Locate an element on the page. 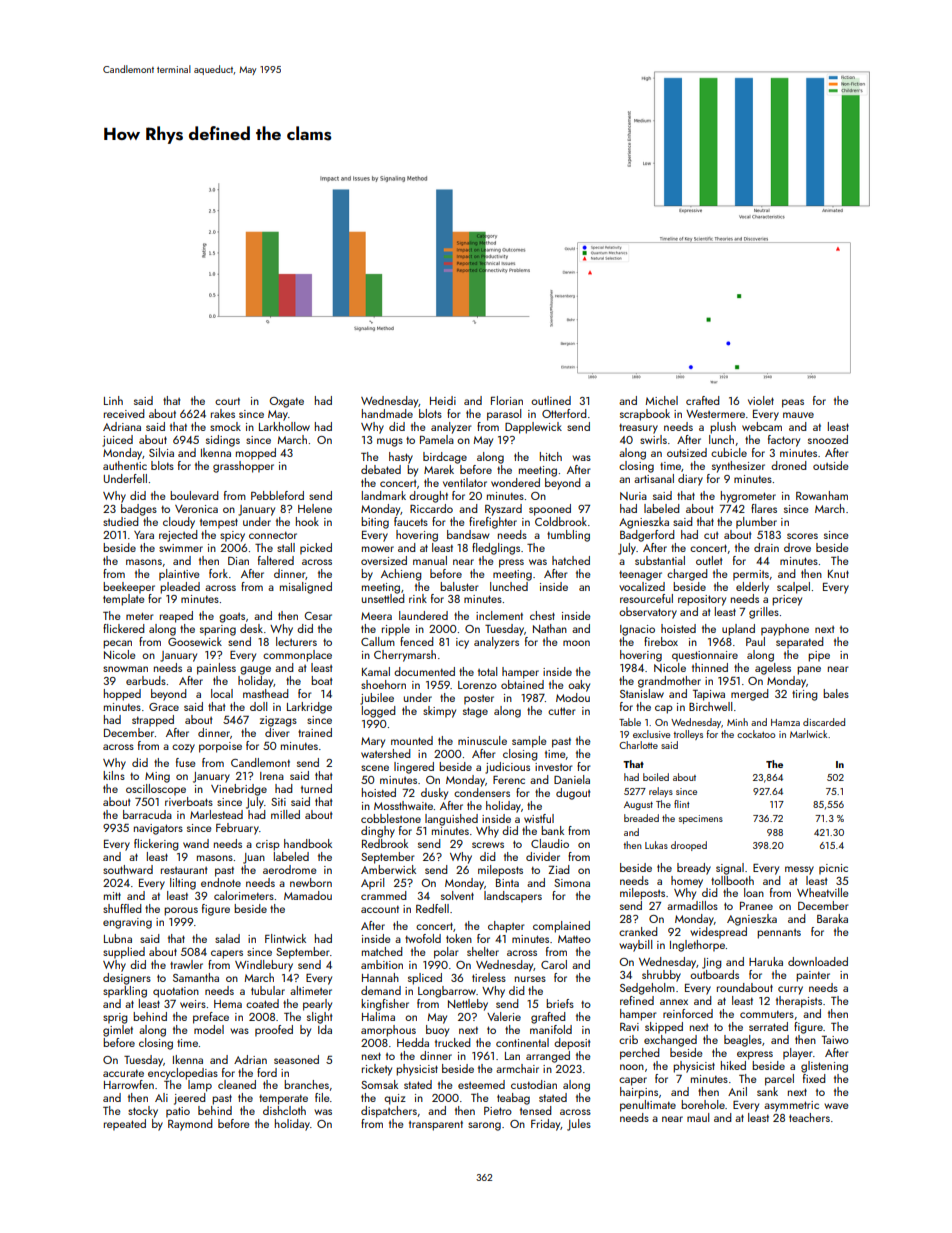 This page has width=952, height=1233. Heidi is located at coordinates (443, 400).
